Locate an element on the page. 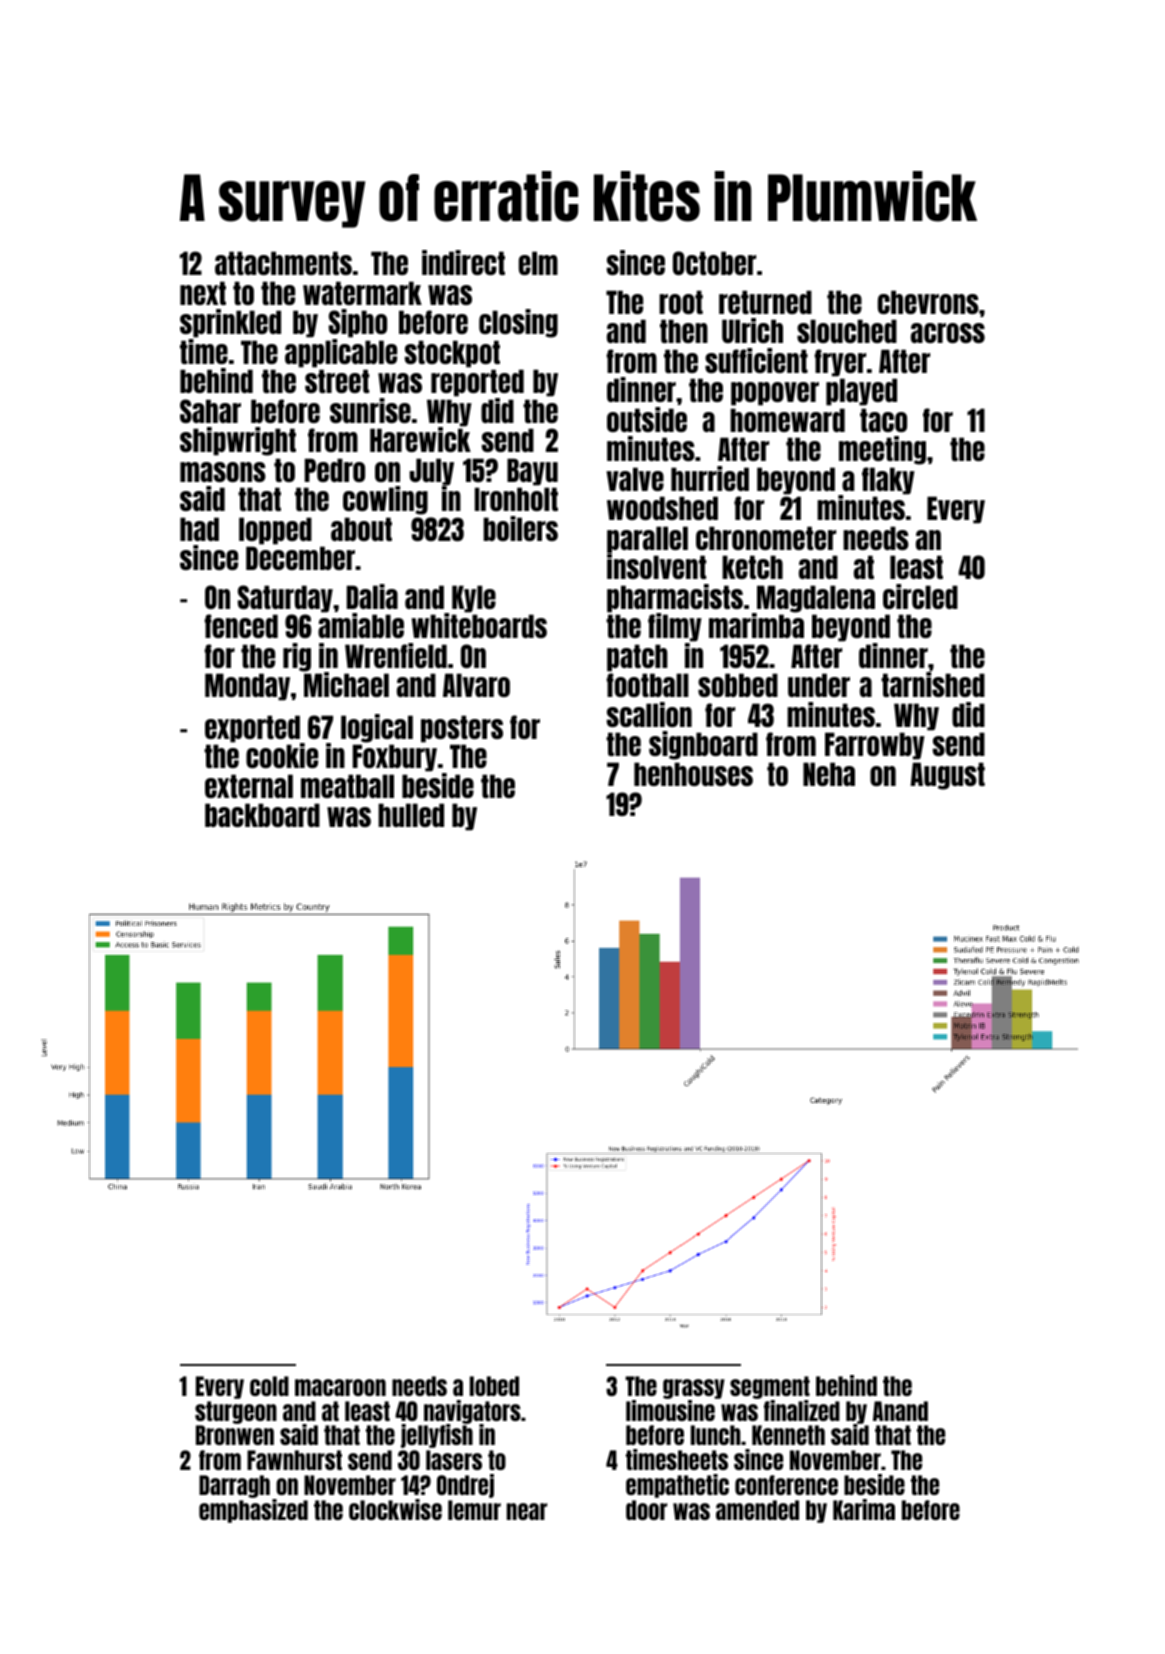 Image resolution: width=1165 pixels, height=1654 pixels. macaroon is located at coordinates (340, 1387).
